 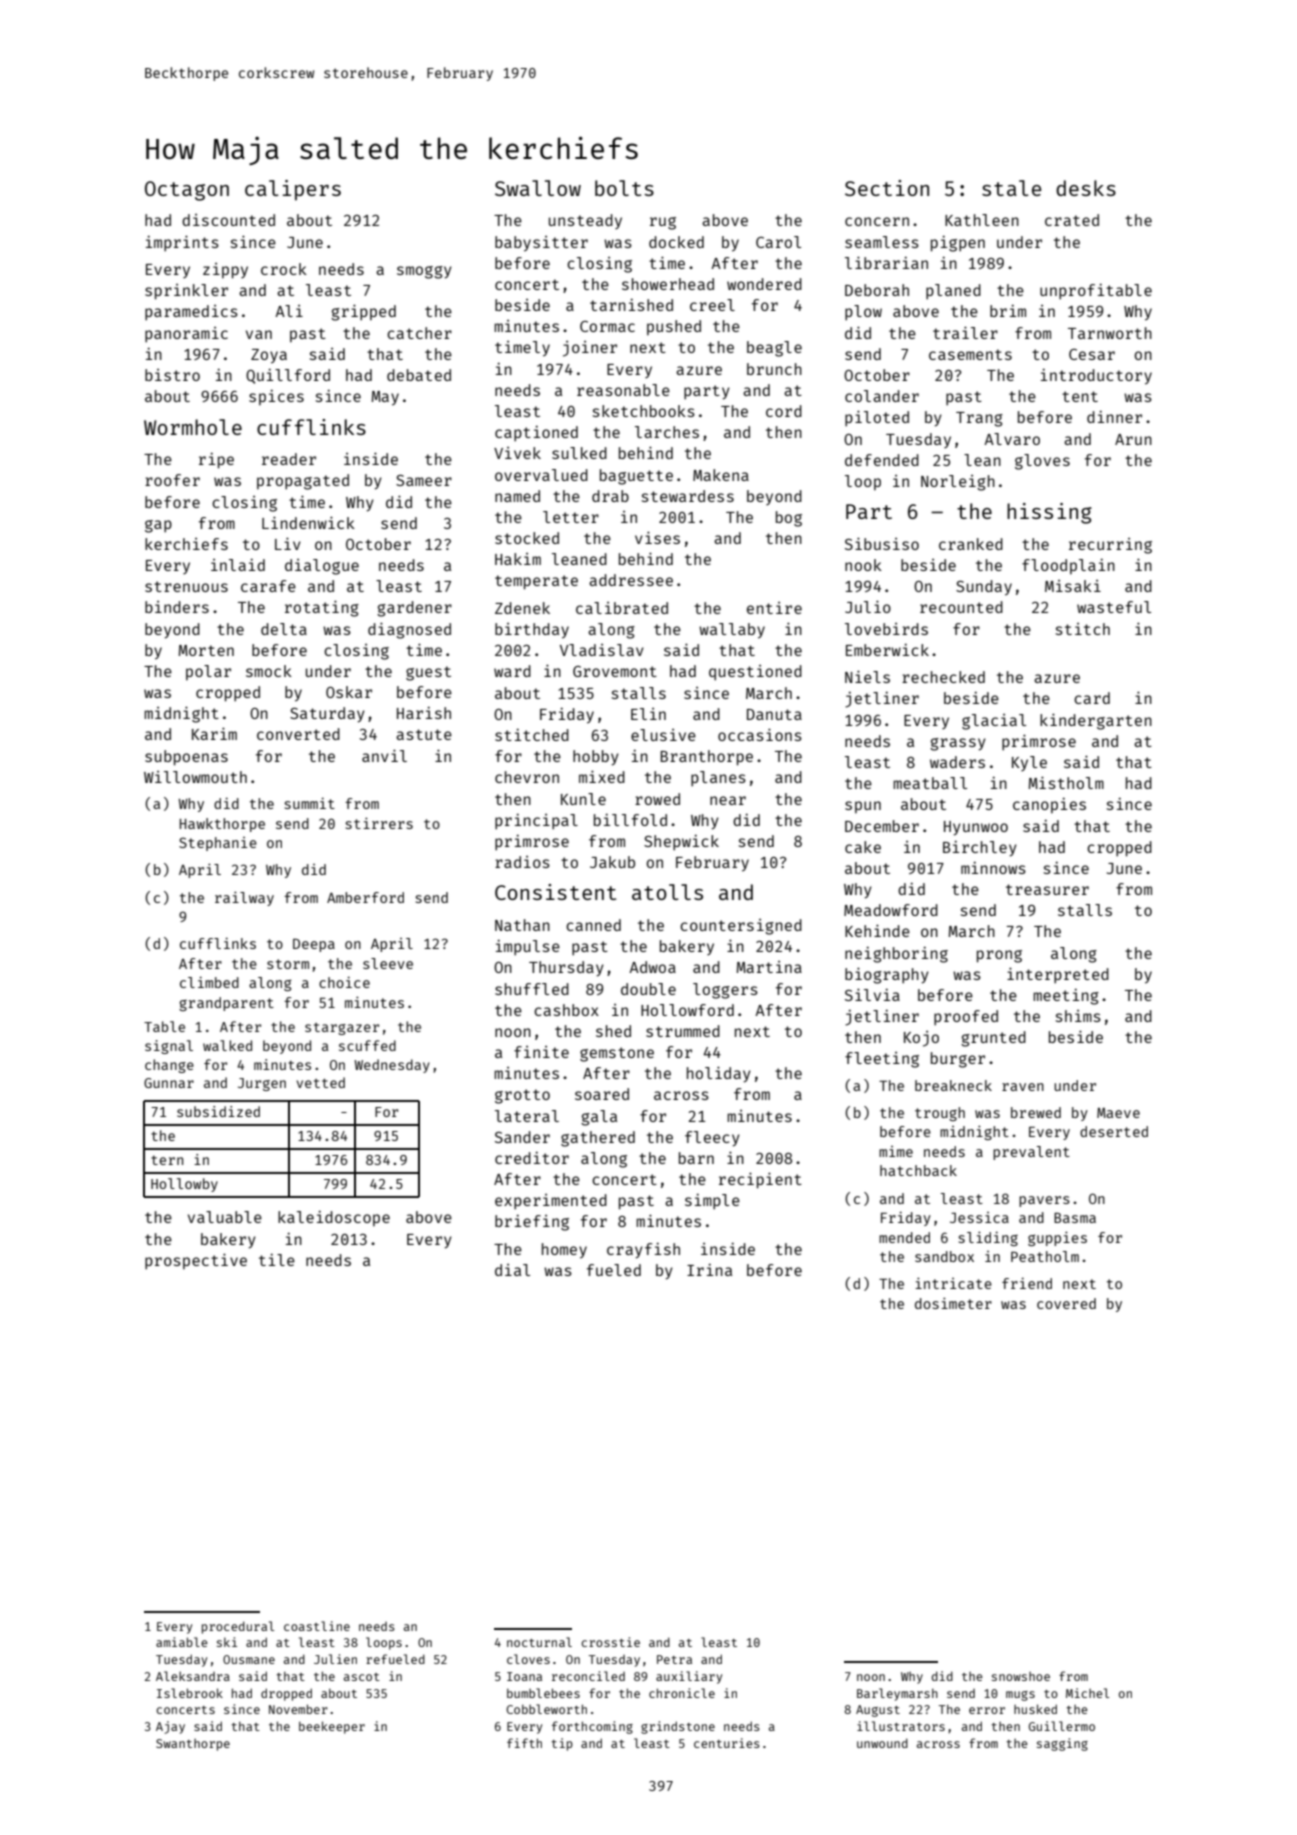 I want to click on Octagon, so click(x=187, y=191).
